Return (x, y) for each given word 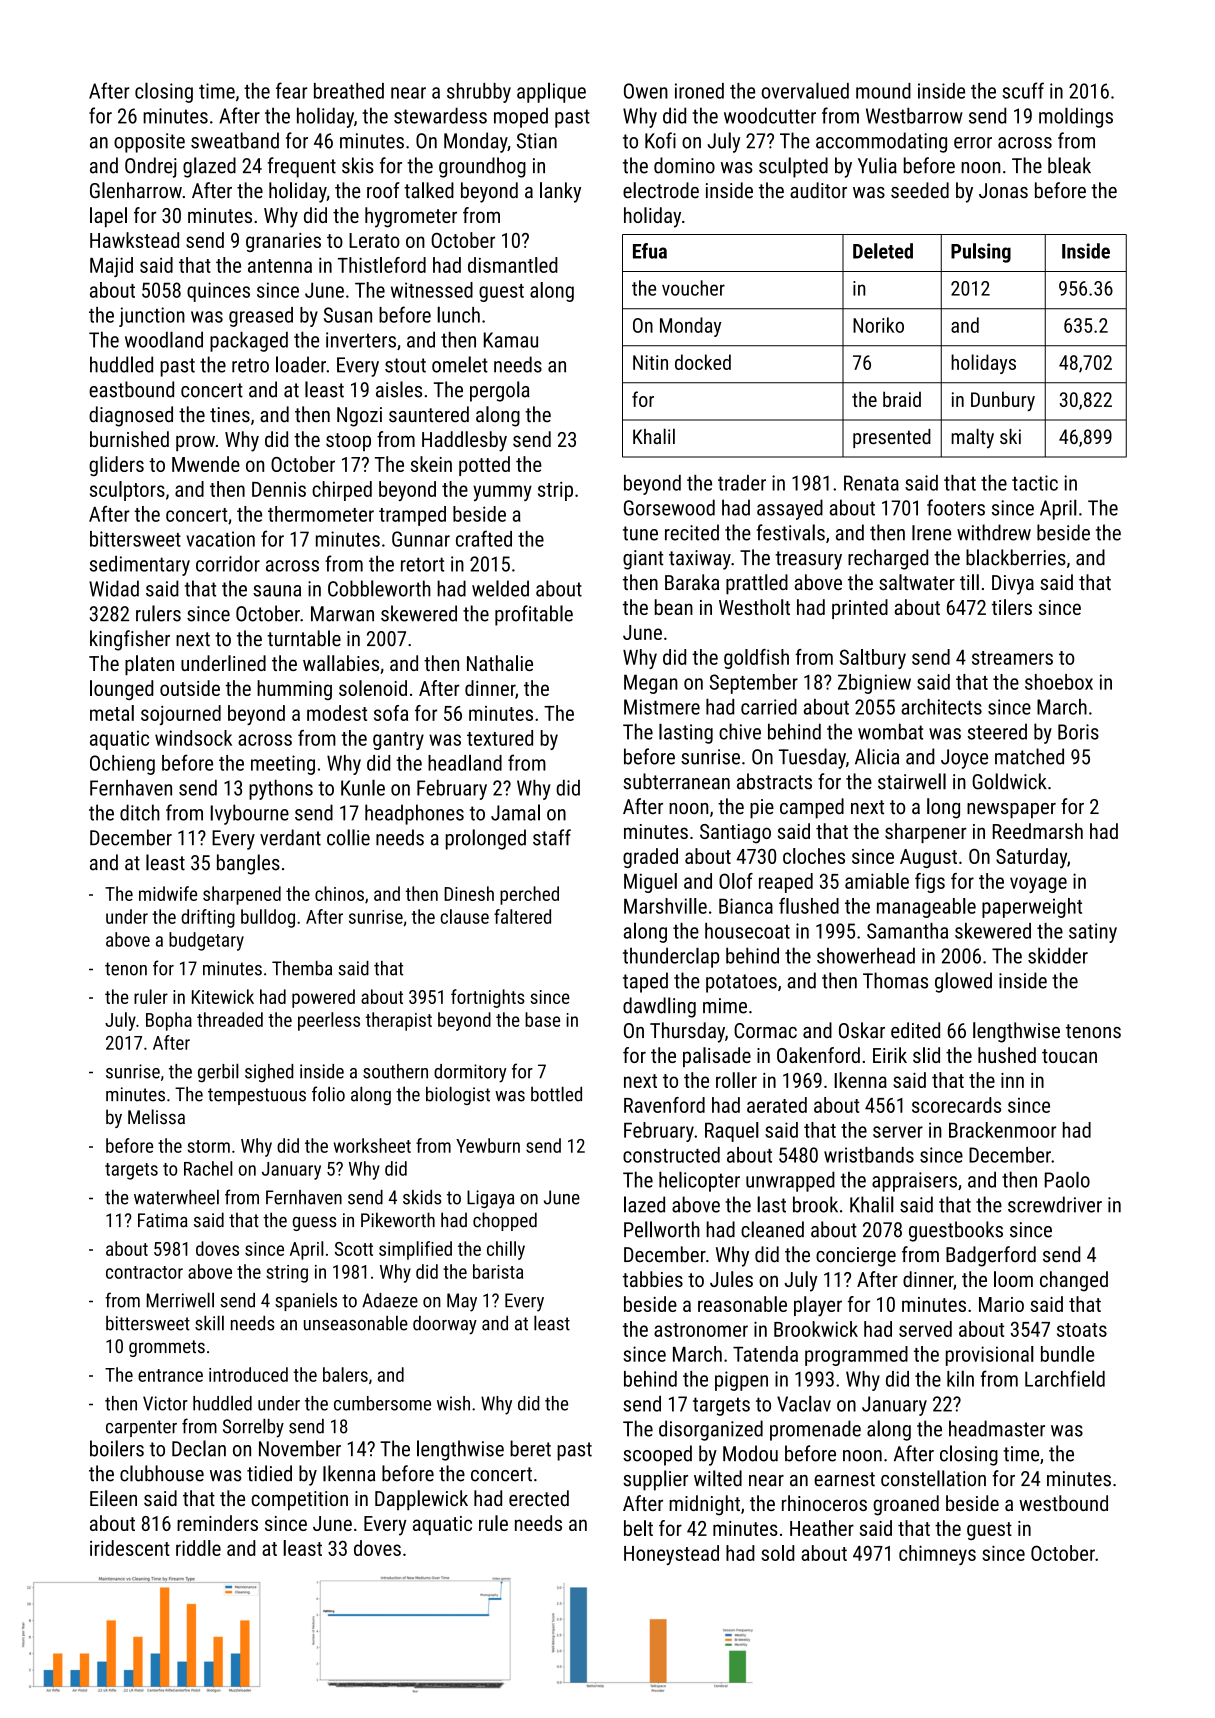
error (973, 143)
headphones (414, 814)
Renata (871, 483)
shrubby (479, 93)
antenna (280, 266)
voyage (1038, 885)
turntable (304, 638)
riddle (198, 1548)
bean (674, 607)
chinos (339, 893)
